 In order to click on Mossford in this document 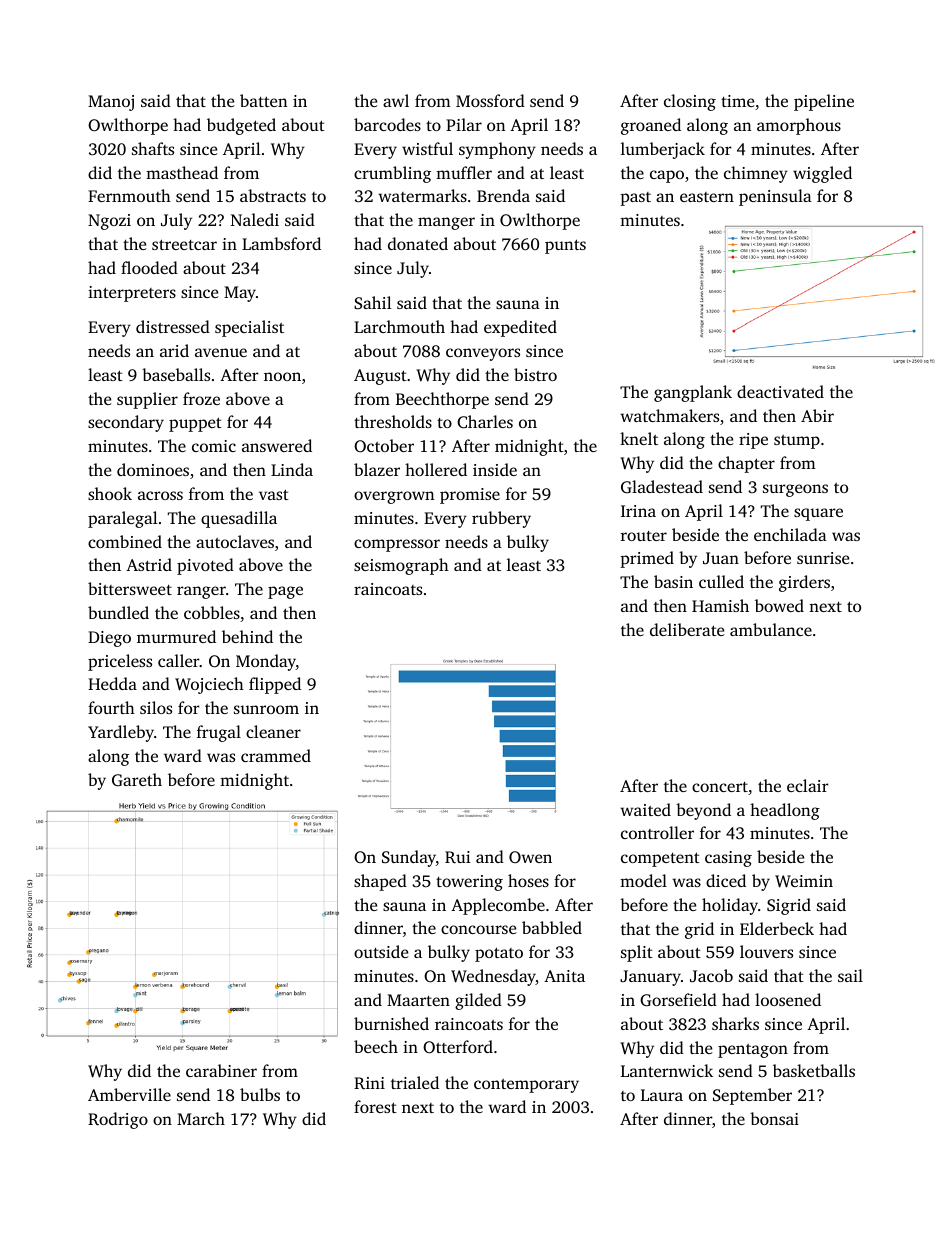, I will do `click(490, 100)`.
